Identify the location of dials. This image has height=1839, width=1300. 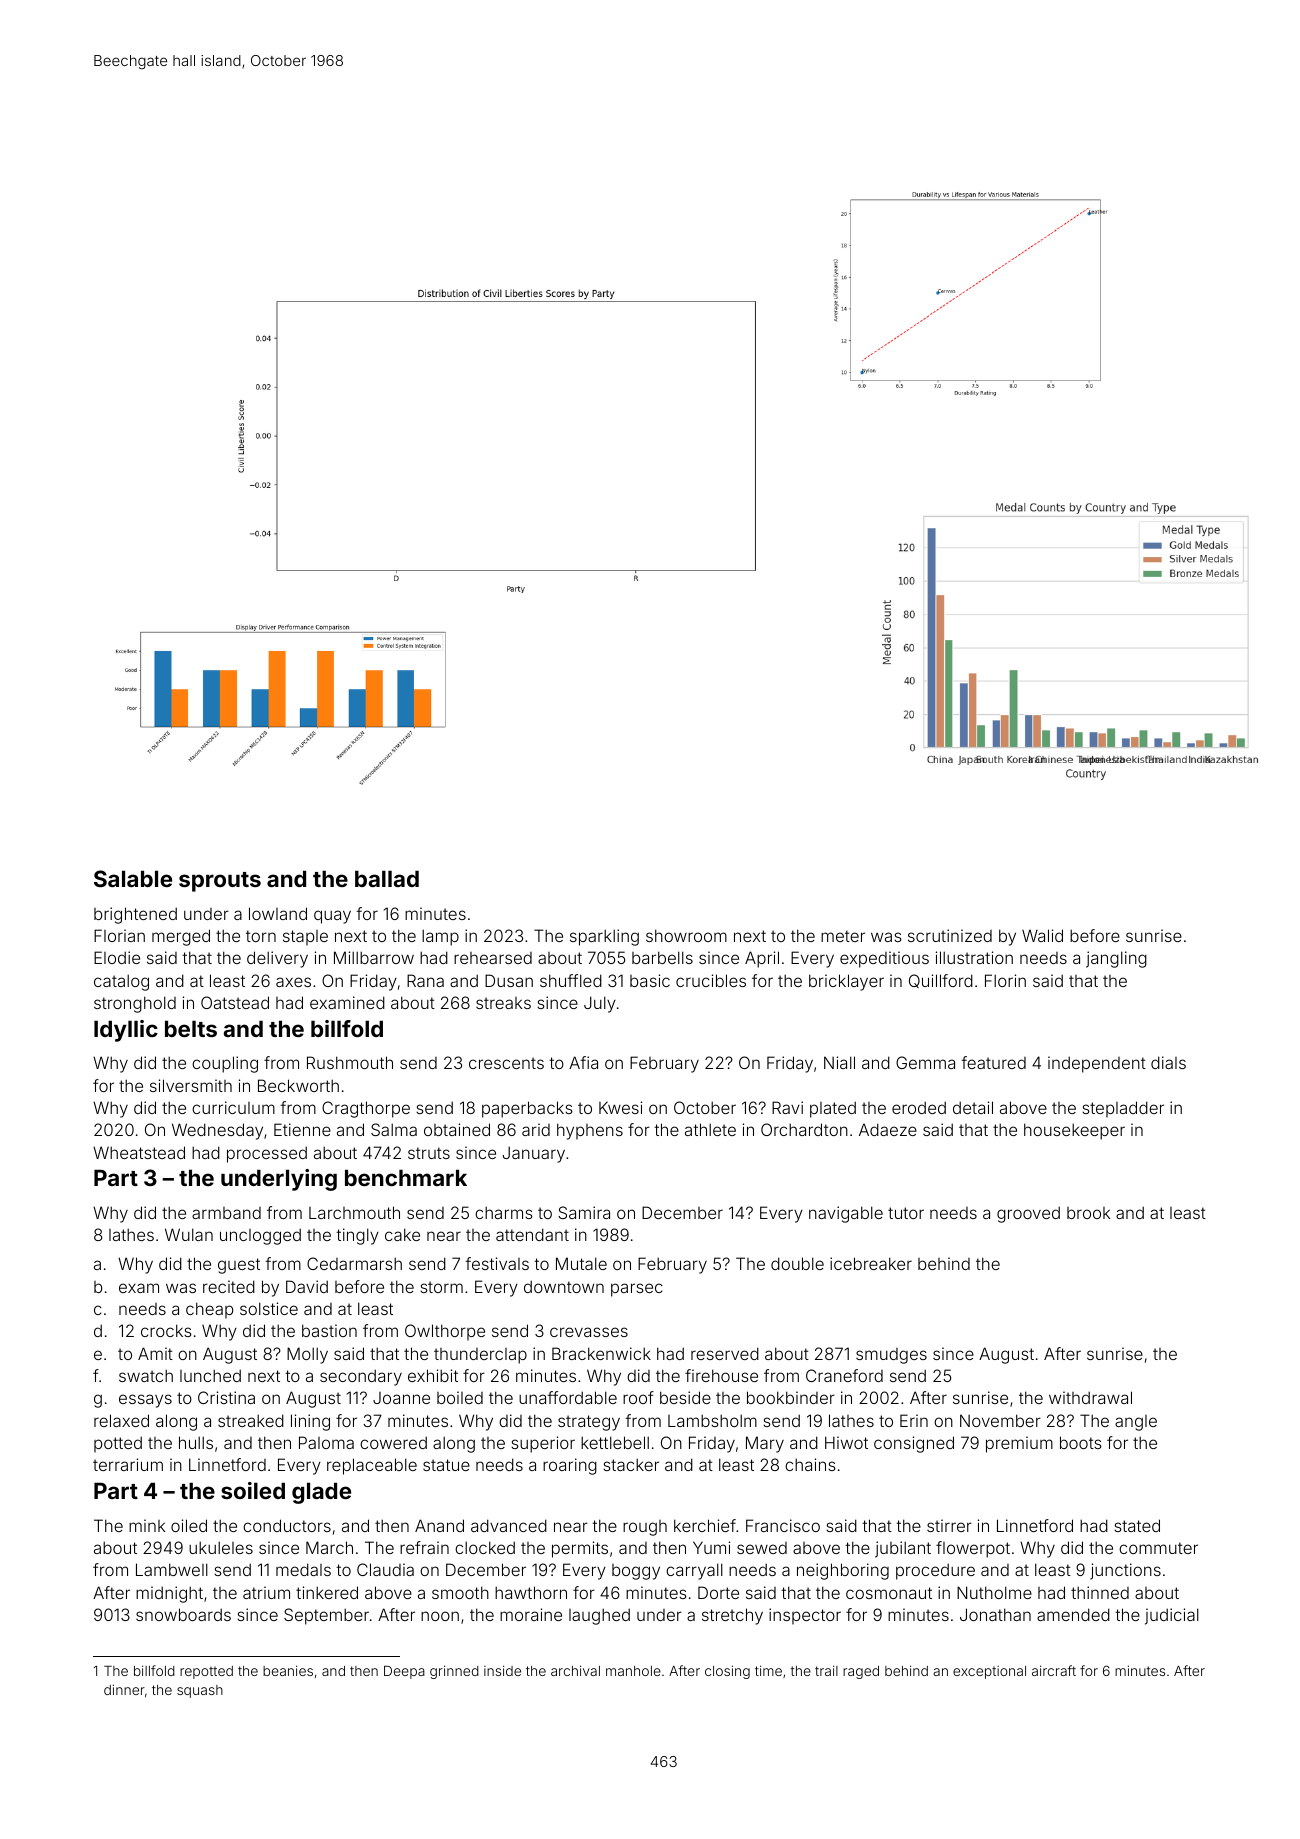
(1168, 1062).
